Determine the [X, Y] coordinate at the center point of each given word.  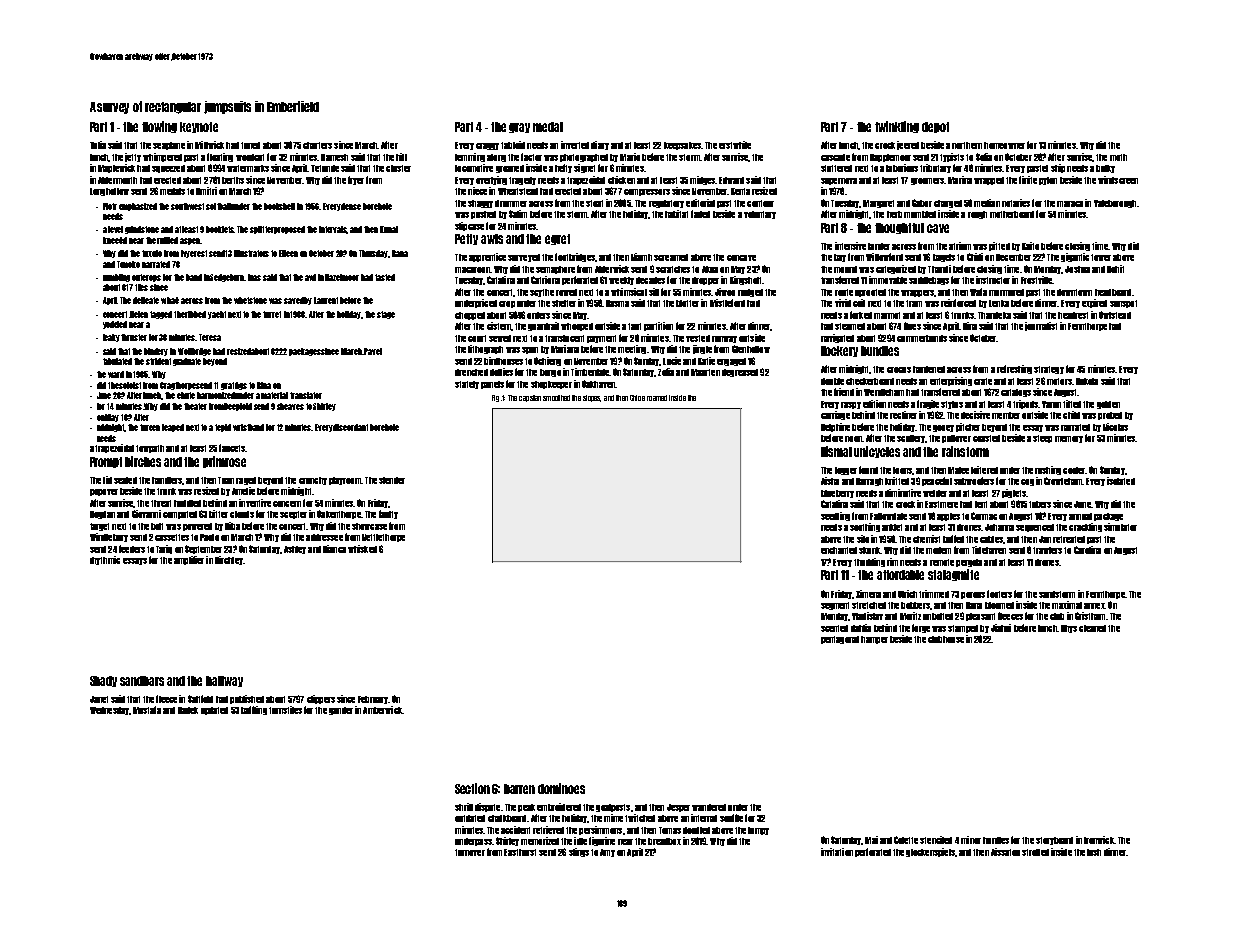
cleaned [1092, 628]
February [373, 700]
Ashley [295, 550]
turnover [470, 852]
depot [935, 127]
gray [519, 128]
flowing [159, 127]
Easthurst [520, 852]
